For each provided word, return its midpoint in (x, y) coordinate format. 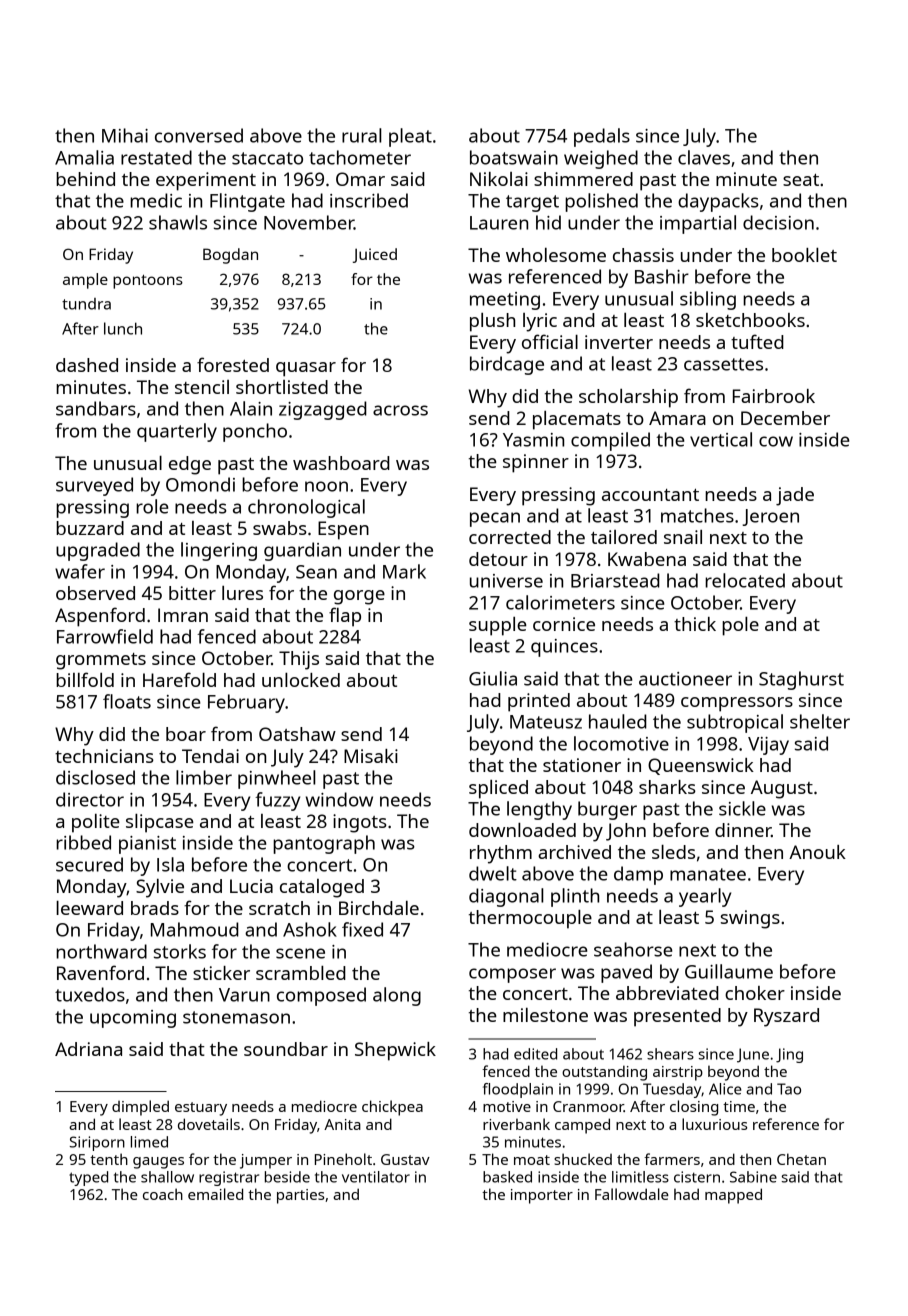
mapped (733, 1196)
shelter (820, 721)
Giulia (493, 678)
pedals (602, 137)
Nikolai (499, 179)
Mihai (125, 135)
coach (163, 1194)
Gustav (405, 1159)
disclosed (95, 777)
